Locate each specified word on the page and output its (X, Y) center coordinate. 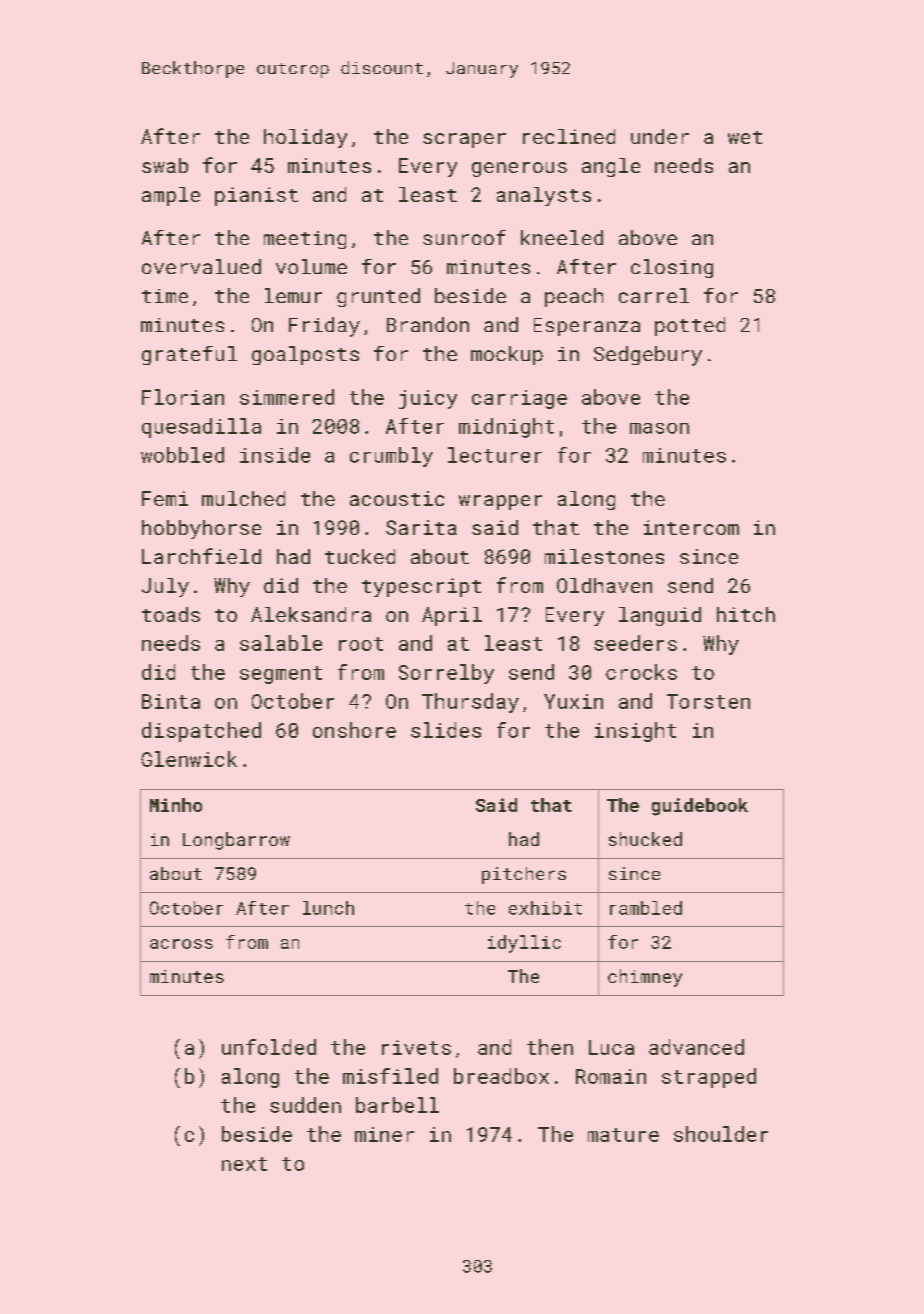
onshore (354, 730)
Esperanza (587, 327)
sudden (305, 1105)
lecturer (495, 455)
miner (384, 1134)
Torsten (708, 701)
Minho (176, 805)
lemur (293, 295)
